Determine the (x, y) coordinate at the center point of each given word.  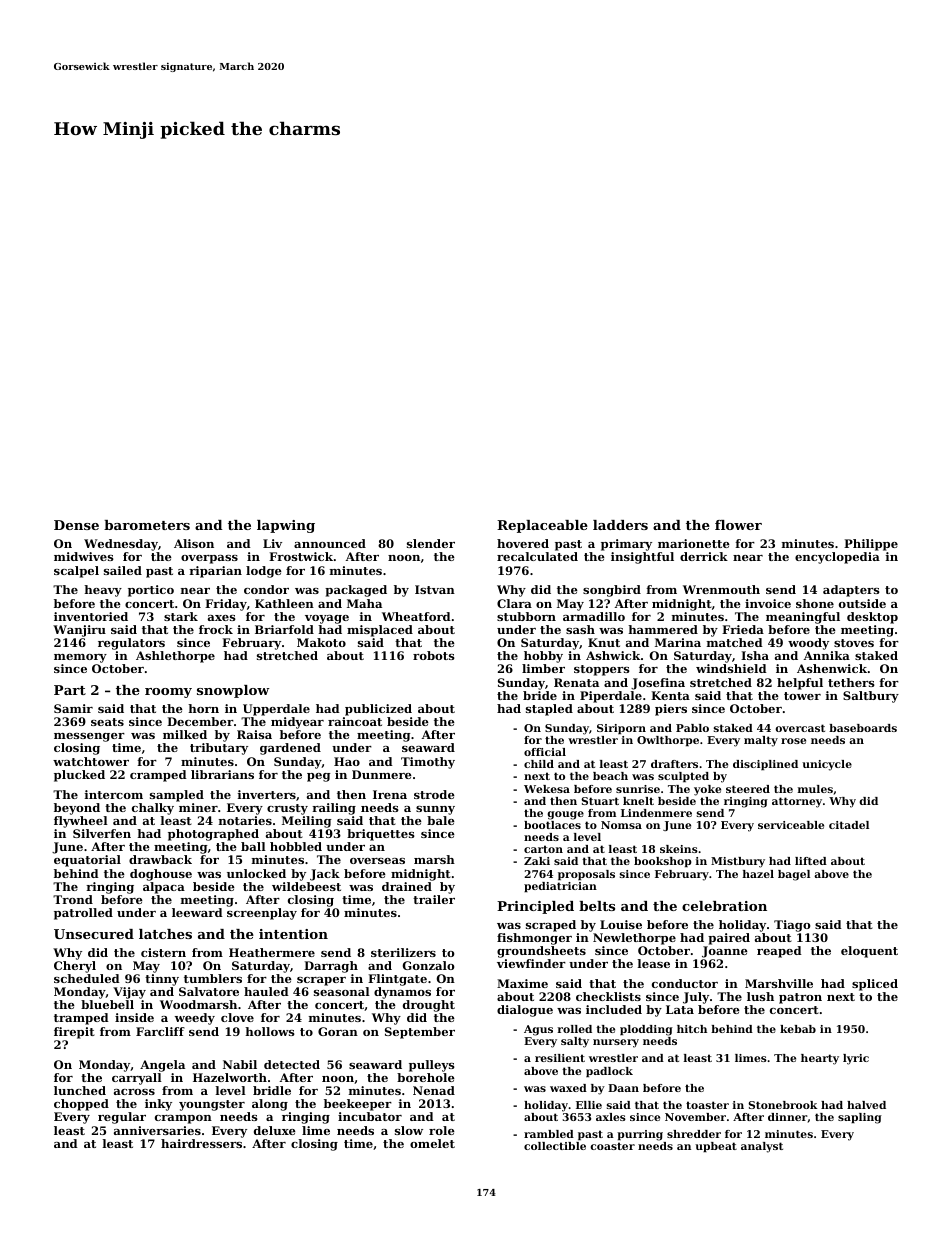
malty (761, 741)
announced (330, 543)
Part (70, 690)
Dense (76, 525)
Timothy (428, 763)
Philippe (871, 545)
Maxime (522, 983)
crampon (183, 1119)
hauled (266, 991)
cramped (158, 776)
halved (866, 1105)
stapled (549, 710)
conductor (685, 983)
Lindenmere (656, 813)
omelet (432, 1143)
